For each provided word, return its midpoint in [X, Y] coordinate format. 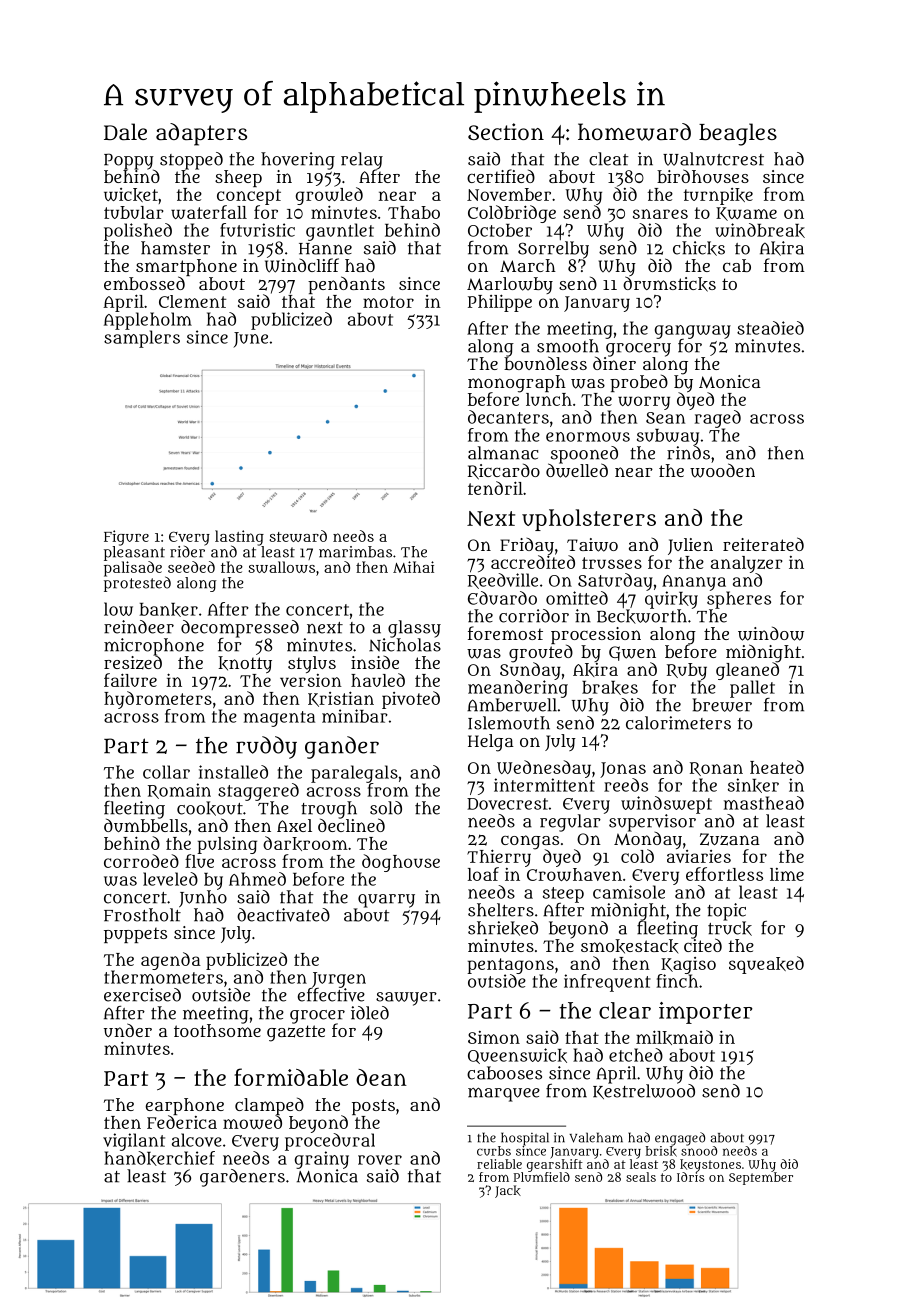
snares [660, 214]
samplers [142, 339]
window [771, 633]
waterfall [209, 212]
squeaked [766, 965]
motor [388, 302]
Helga [491, 743]
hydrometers [158, 700]
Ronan [716, 769]
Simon [494, 1037]
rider [187, 552]
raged [718, 419]
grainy [322, 1160]
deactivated [283, 915]
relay [362, 161]
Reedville [503, 581]
